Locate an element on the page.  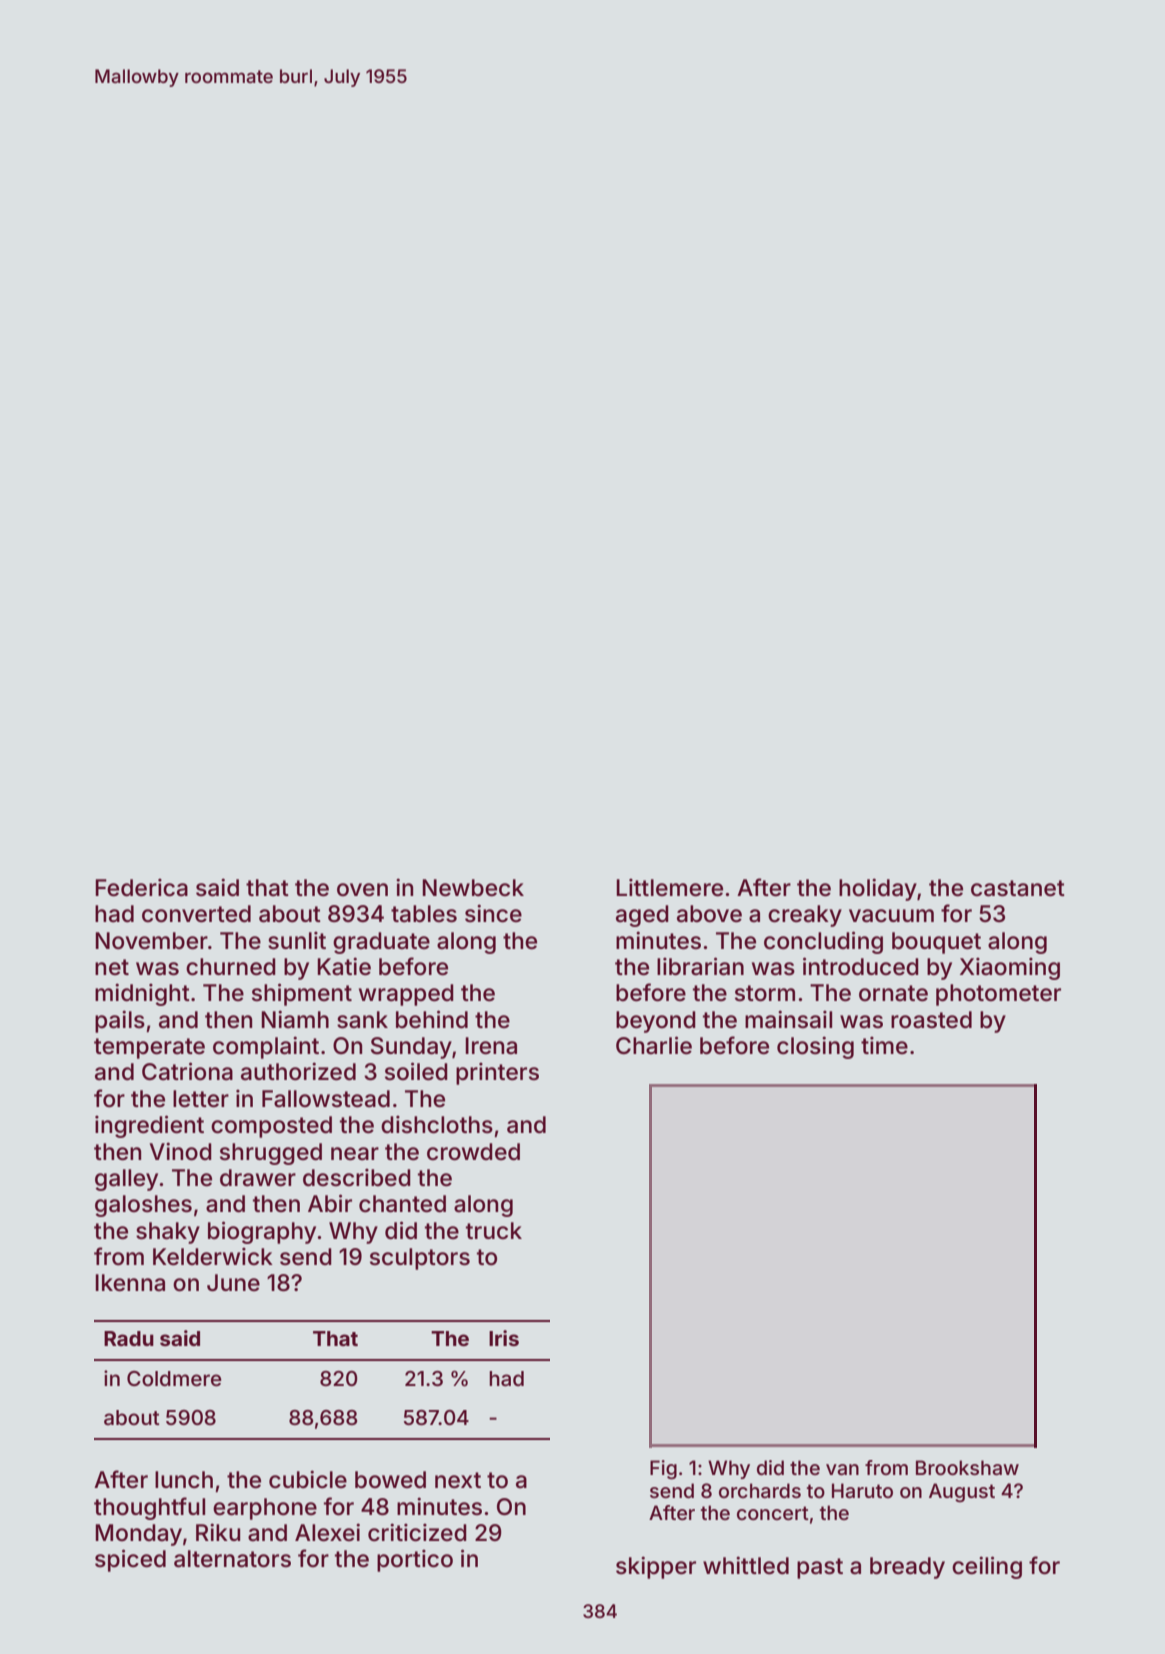
soiled is located at coordinates (416, 1071).
